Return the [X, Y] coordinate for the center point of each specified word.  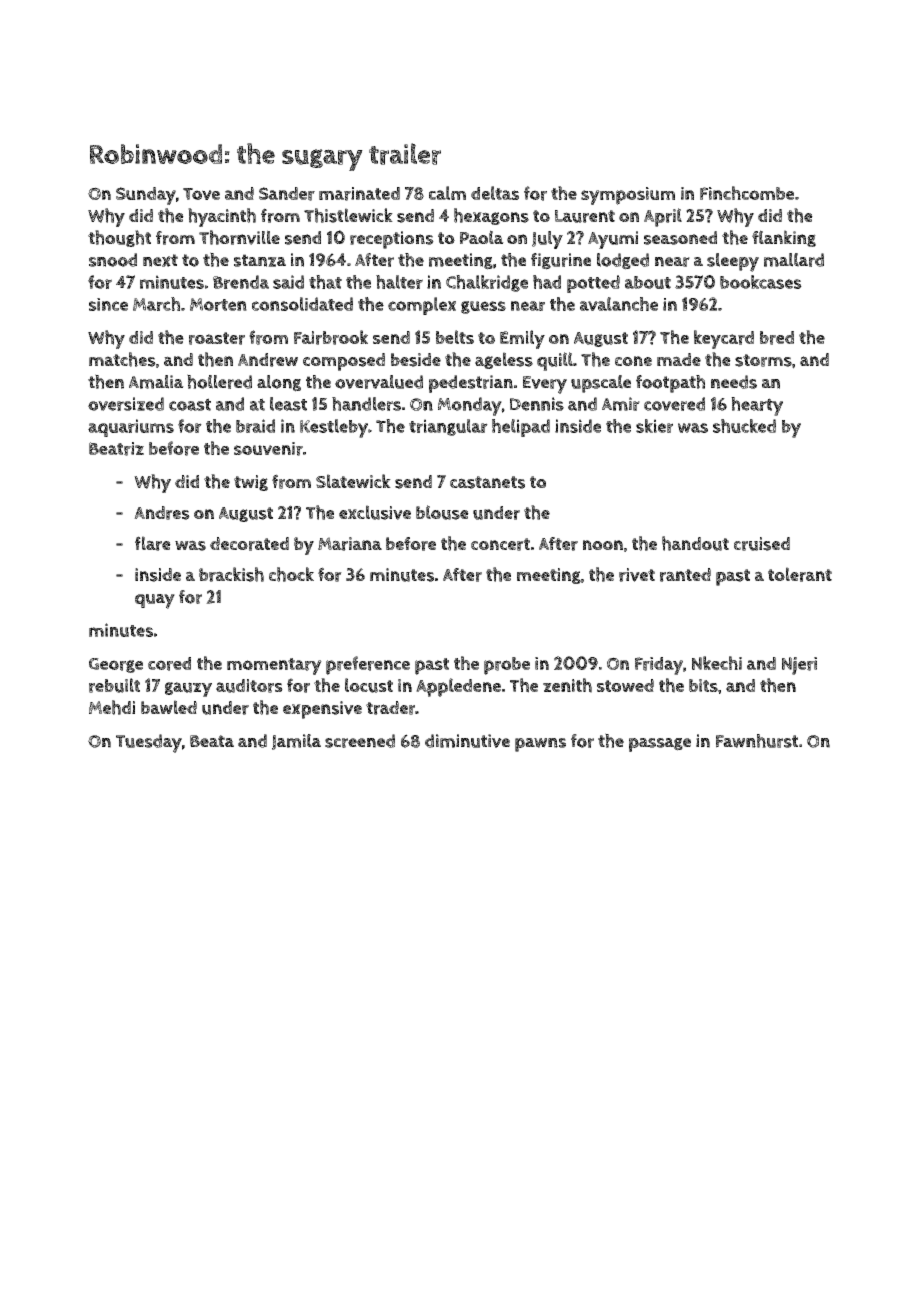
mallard [794, 260]
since [108, 304]
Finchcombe [747, 193]
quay [155, 601]
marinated [359, 194]
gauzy [188, 689]
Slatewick [353, 481]
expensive [322, 710]
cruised [762, 544]
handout [695, 543]
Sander [287, 194]
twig [251, 483]
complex [422, 306]
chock [291, 574]
